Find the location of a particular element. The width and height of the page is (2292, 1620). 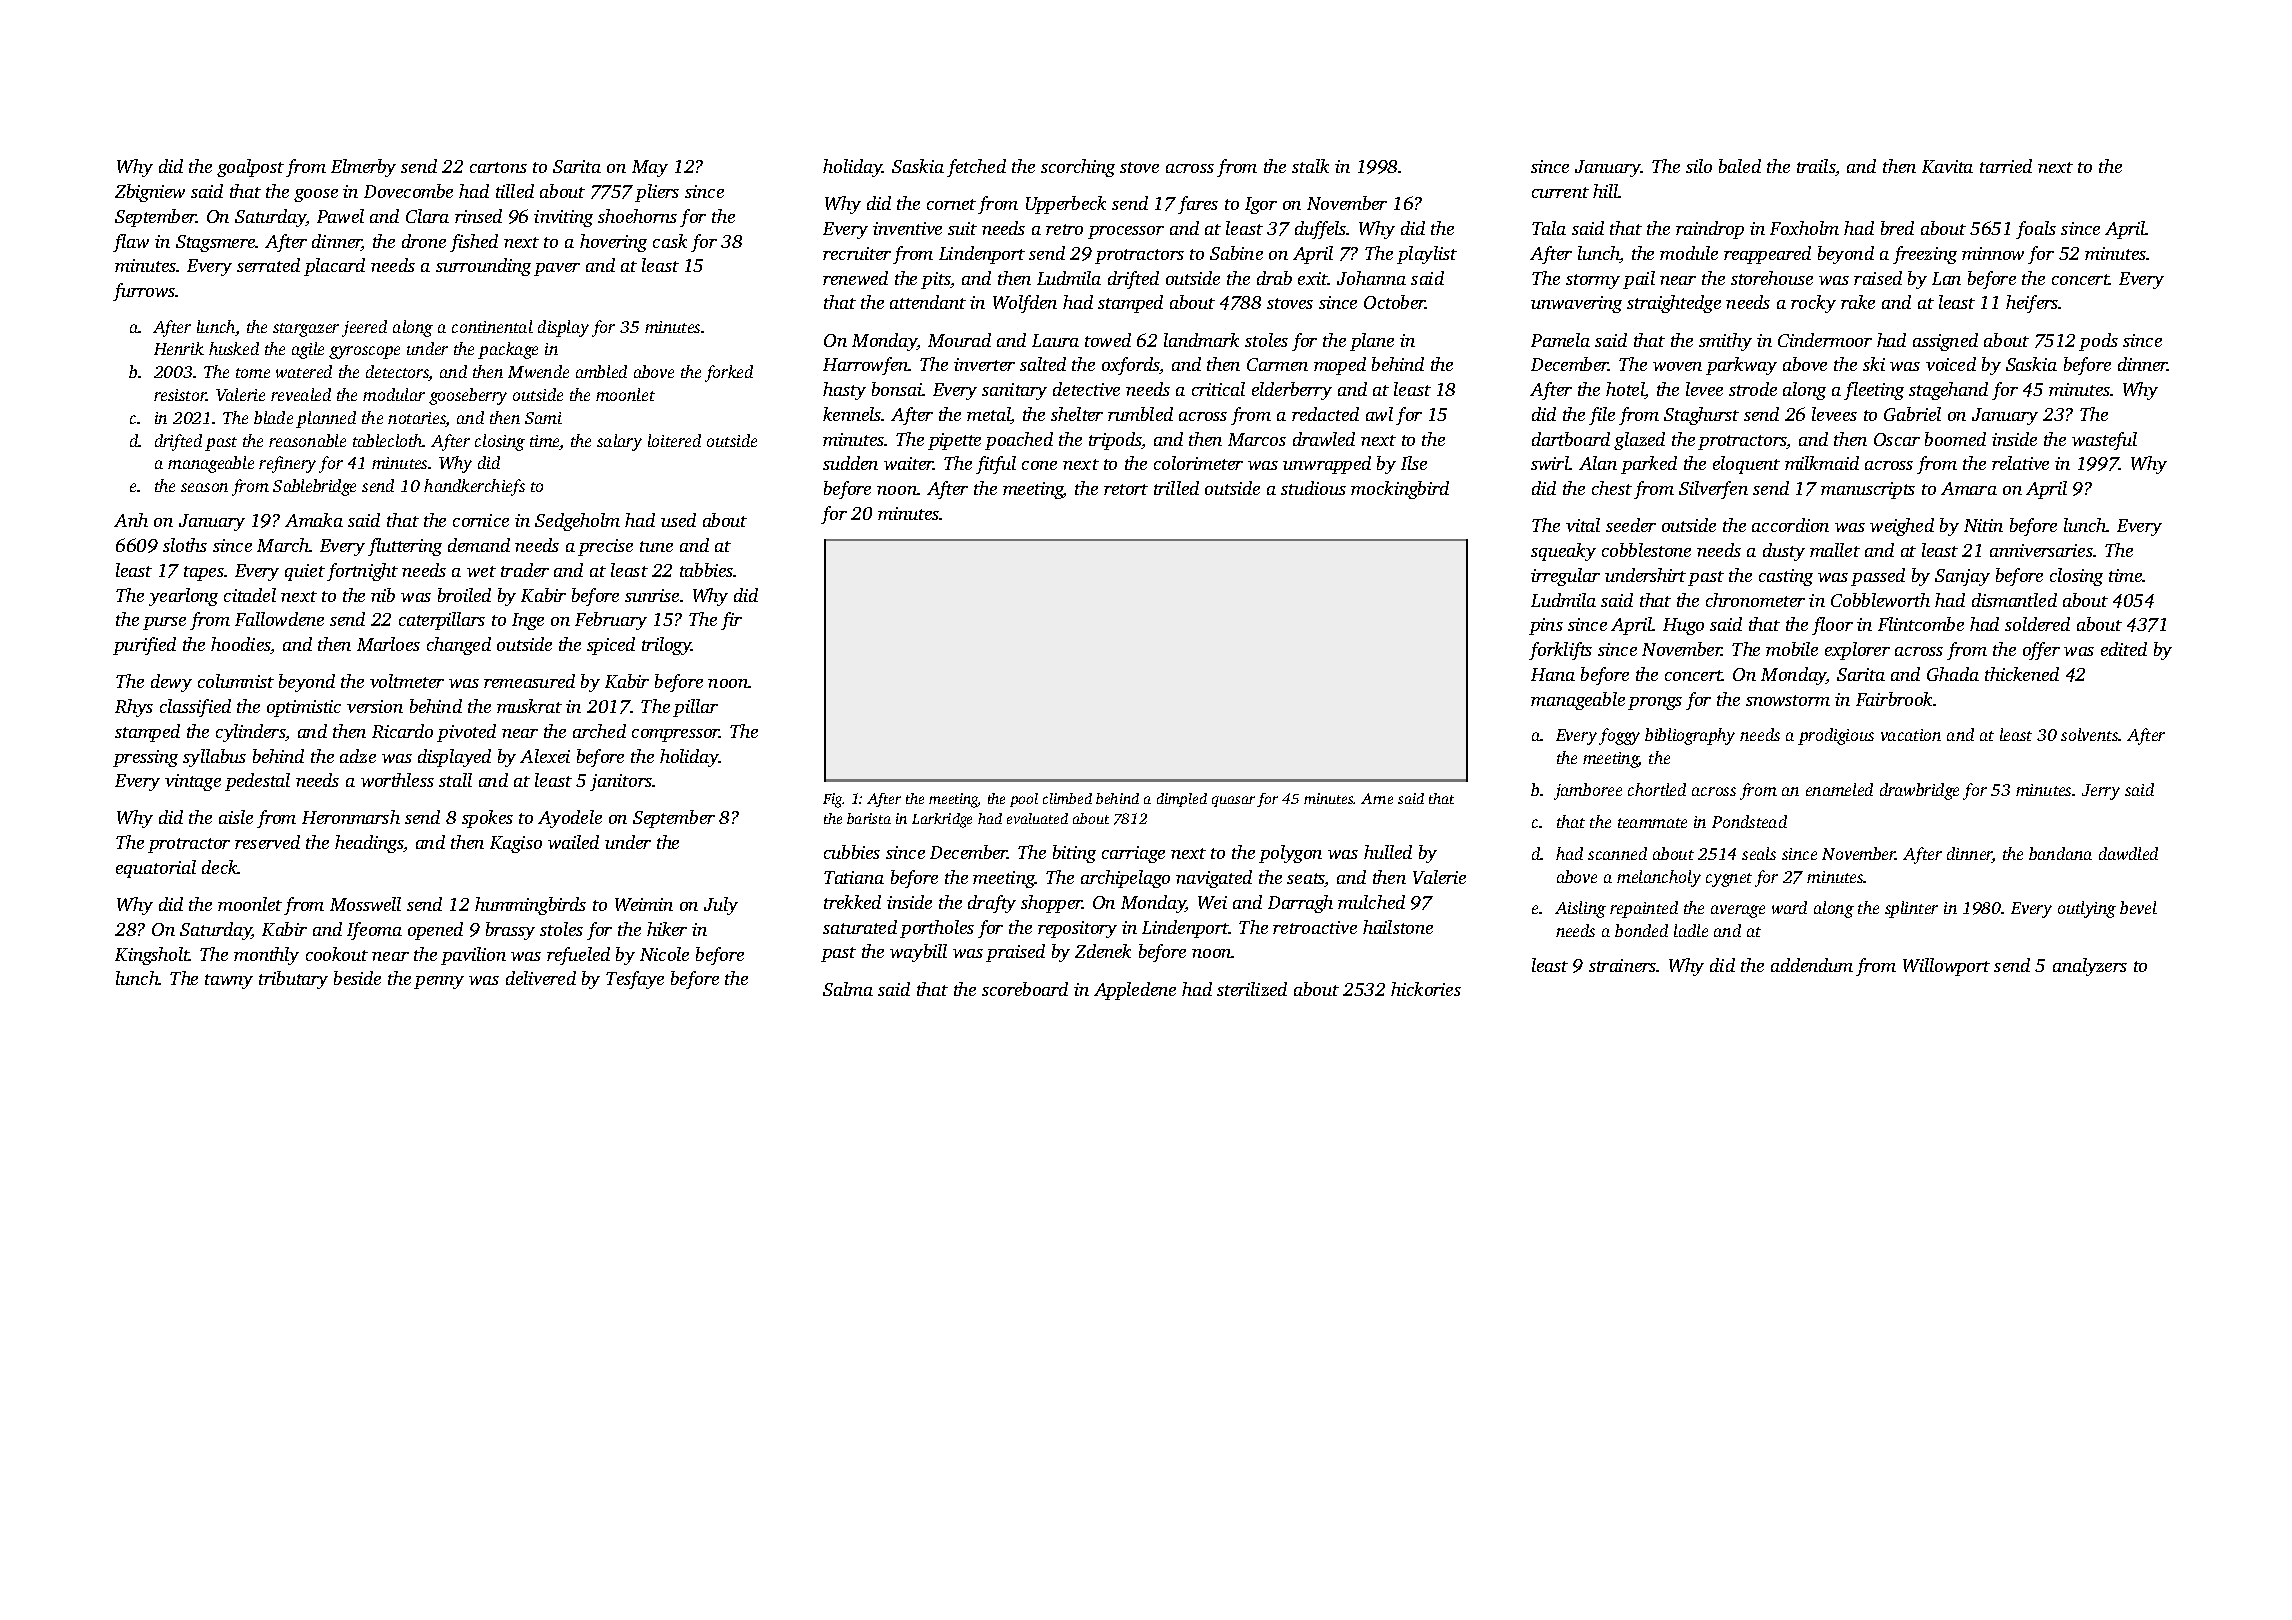

Weimin is located at coordinates (644, 904).
